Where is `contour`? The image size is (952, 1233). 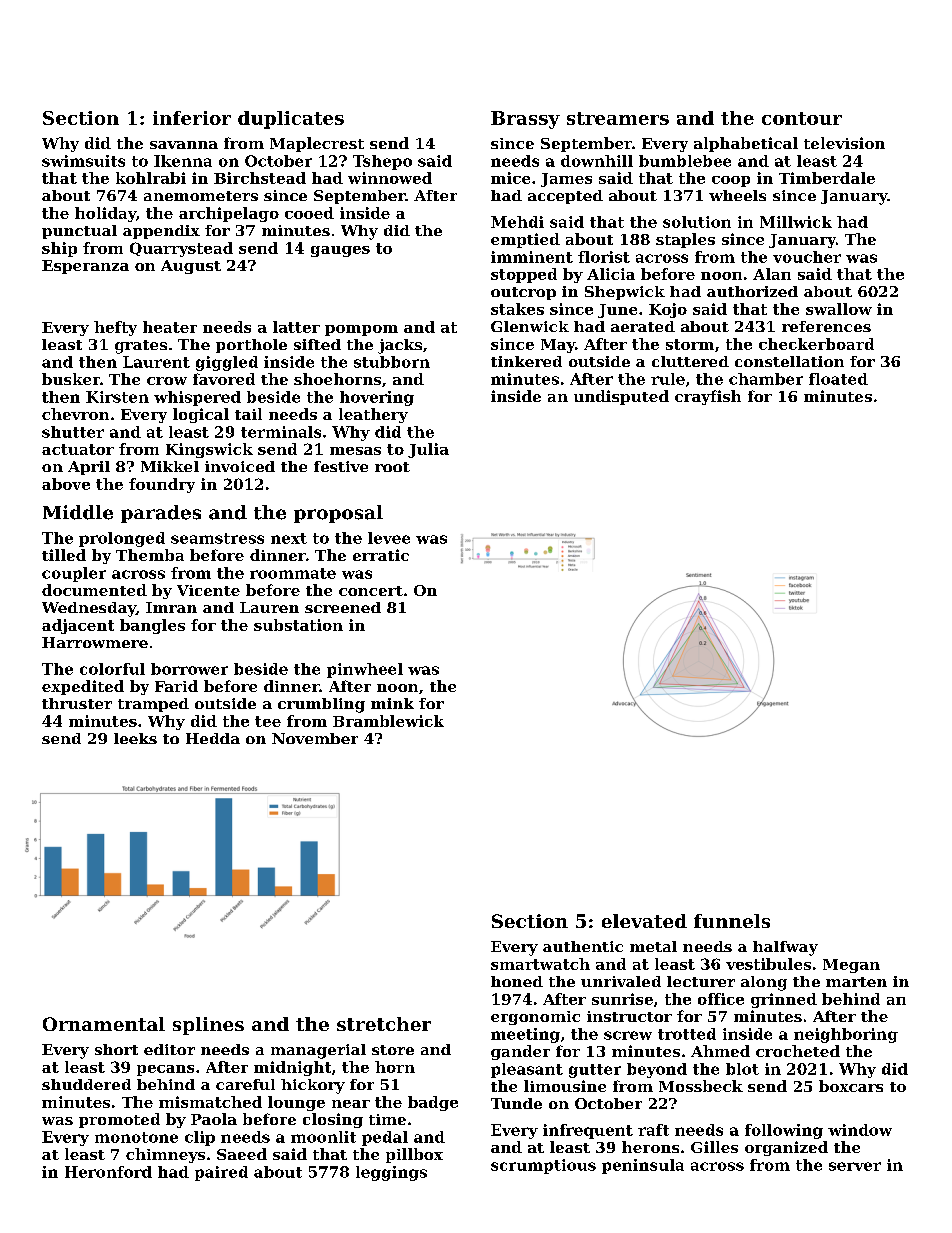 contour is located at coordinates (802, 118).
